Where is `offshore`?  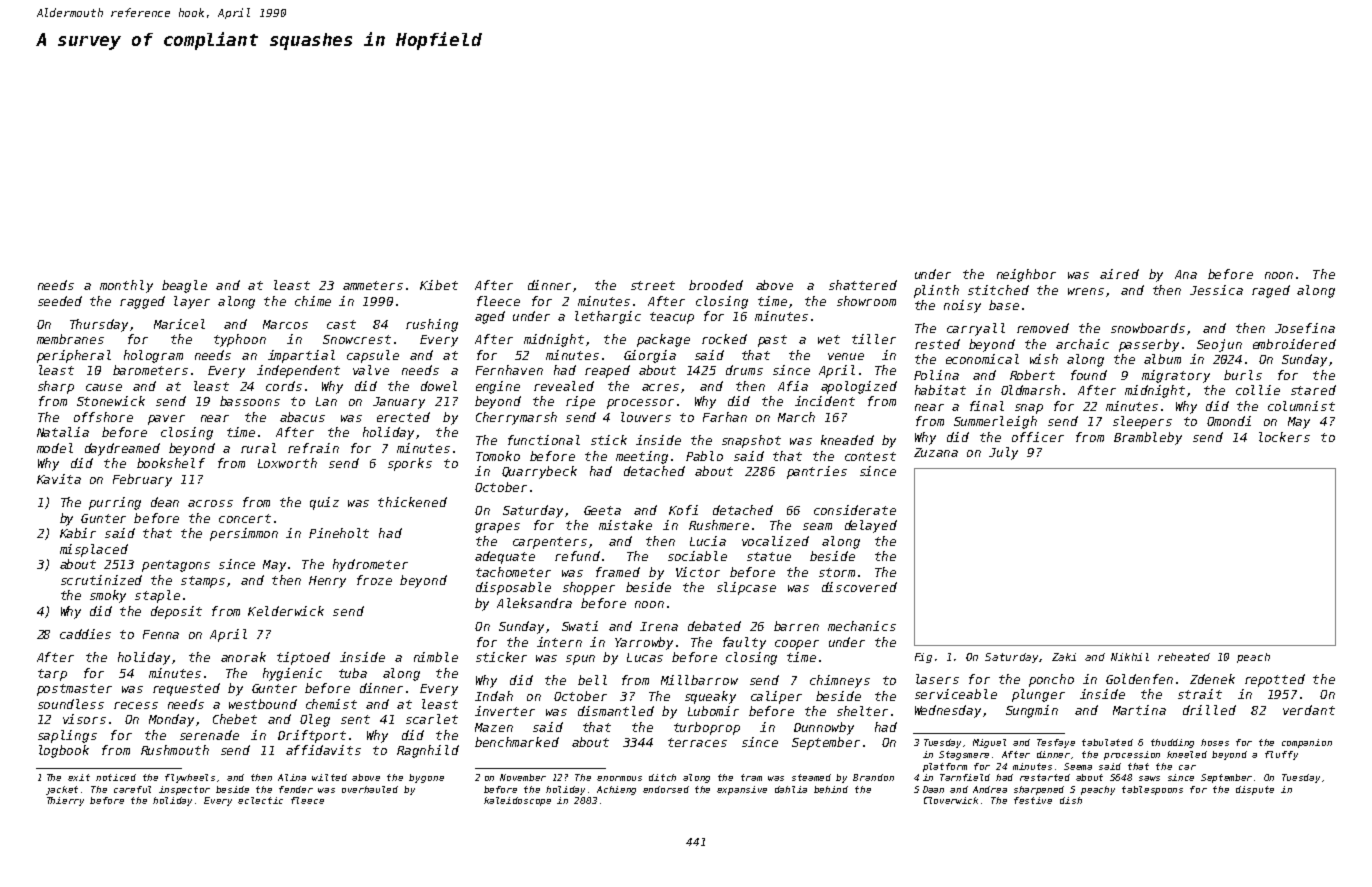 offshore is located at coordinates (103, 417).
